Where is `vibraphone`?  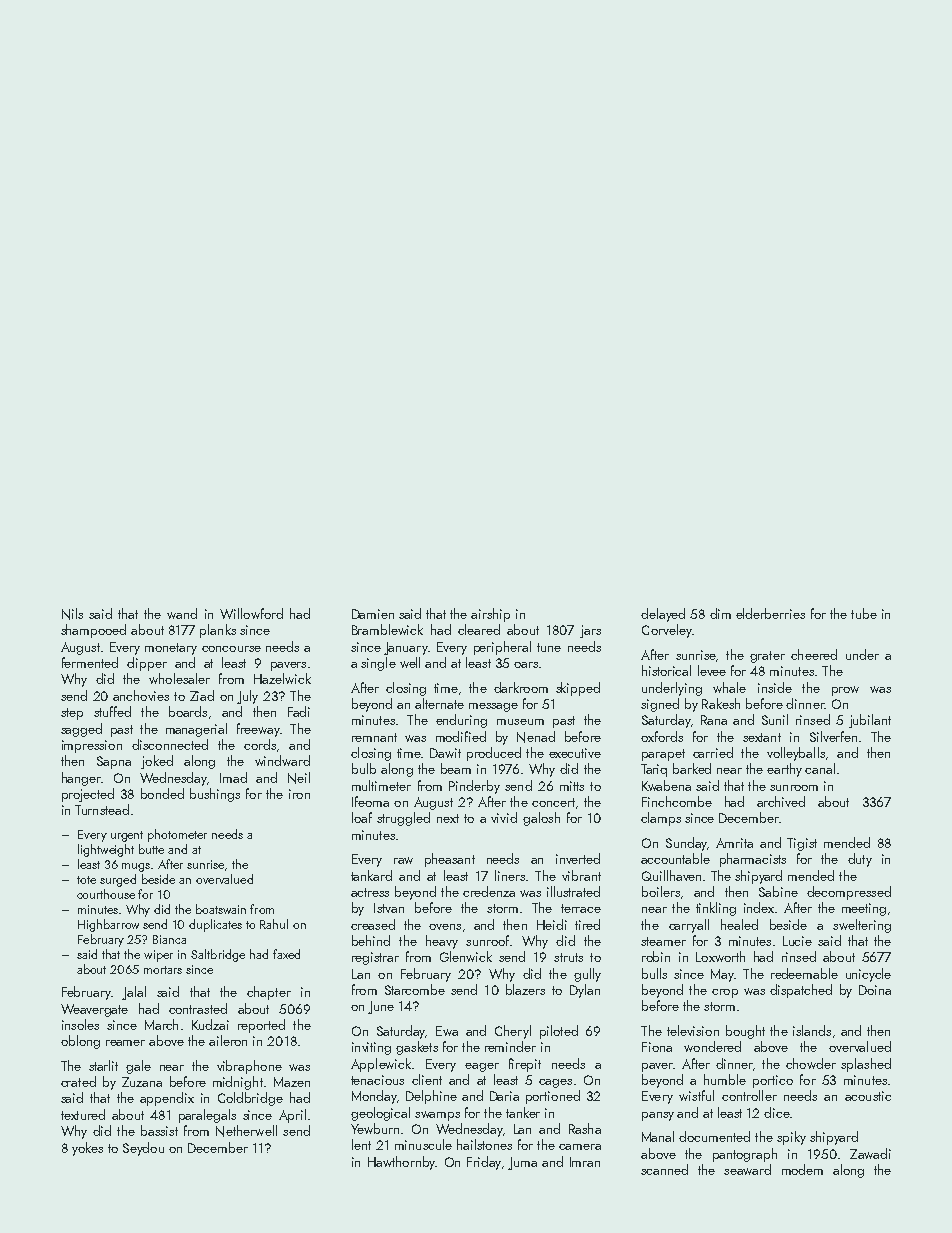 vibraphone is located at coordinates (249, 1067).
